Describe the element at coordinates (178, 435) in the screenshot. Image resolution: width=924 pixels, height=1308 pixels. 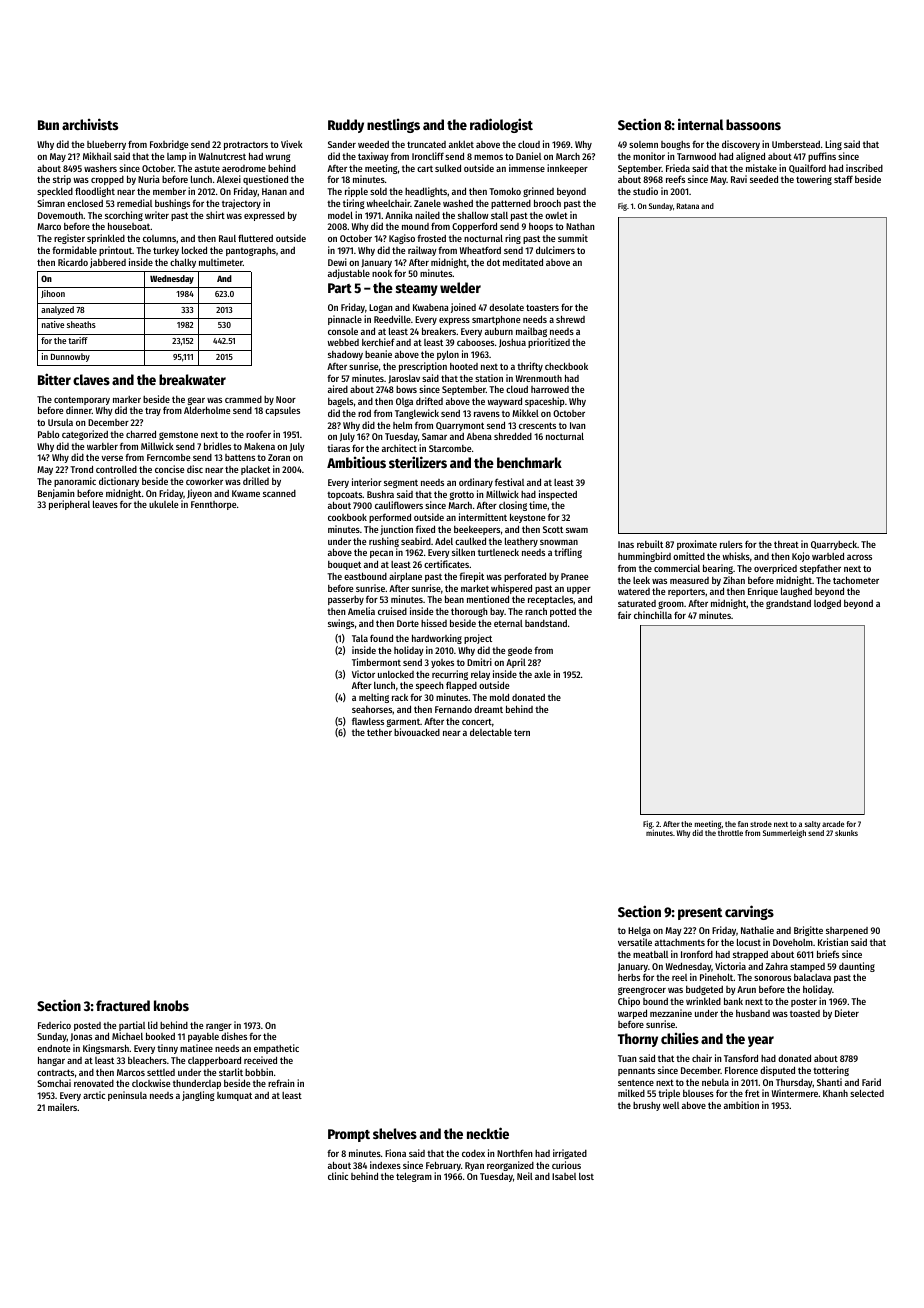
I see `gemstone` at that location.
